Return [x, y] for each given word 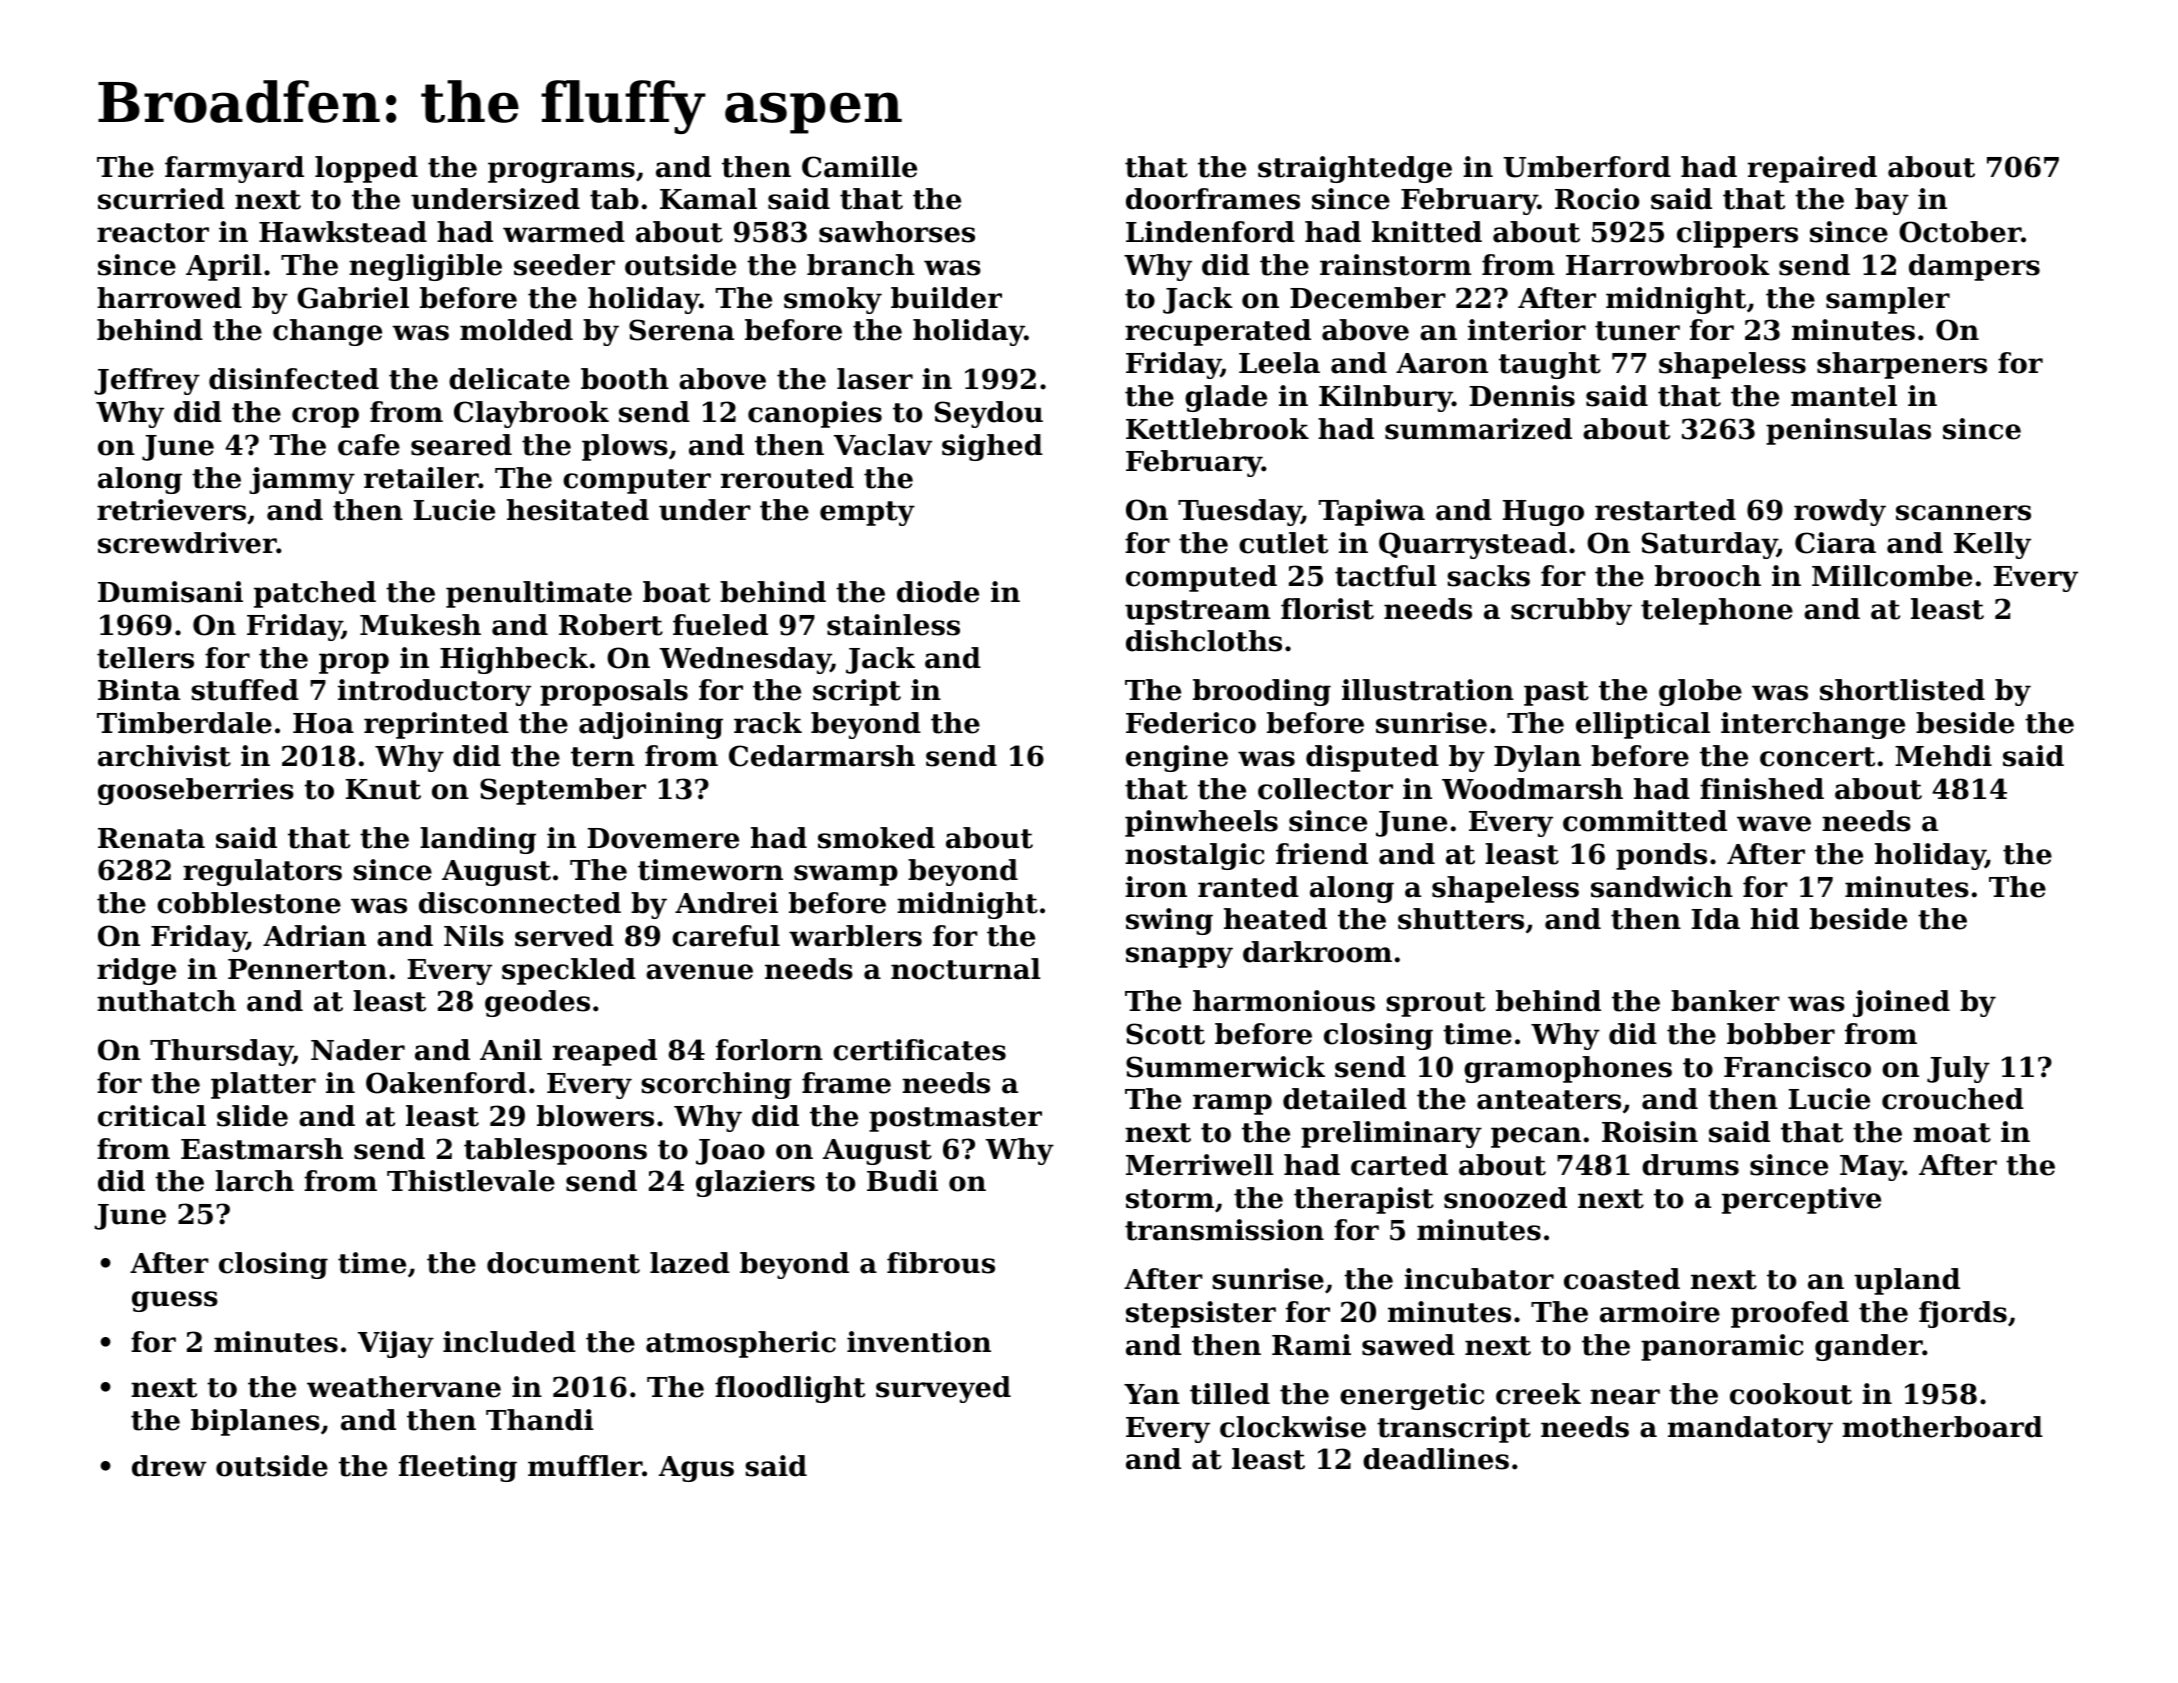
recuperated [1218, 332]
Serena [681, 330]
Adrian [314, 936]
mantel [1844, 396]
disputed [1372, 758]
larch [254, 1181]
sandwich [1662, 887]
